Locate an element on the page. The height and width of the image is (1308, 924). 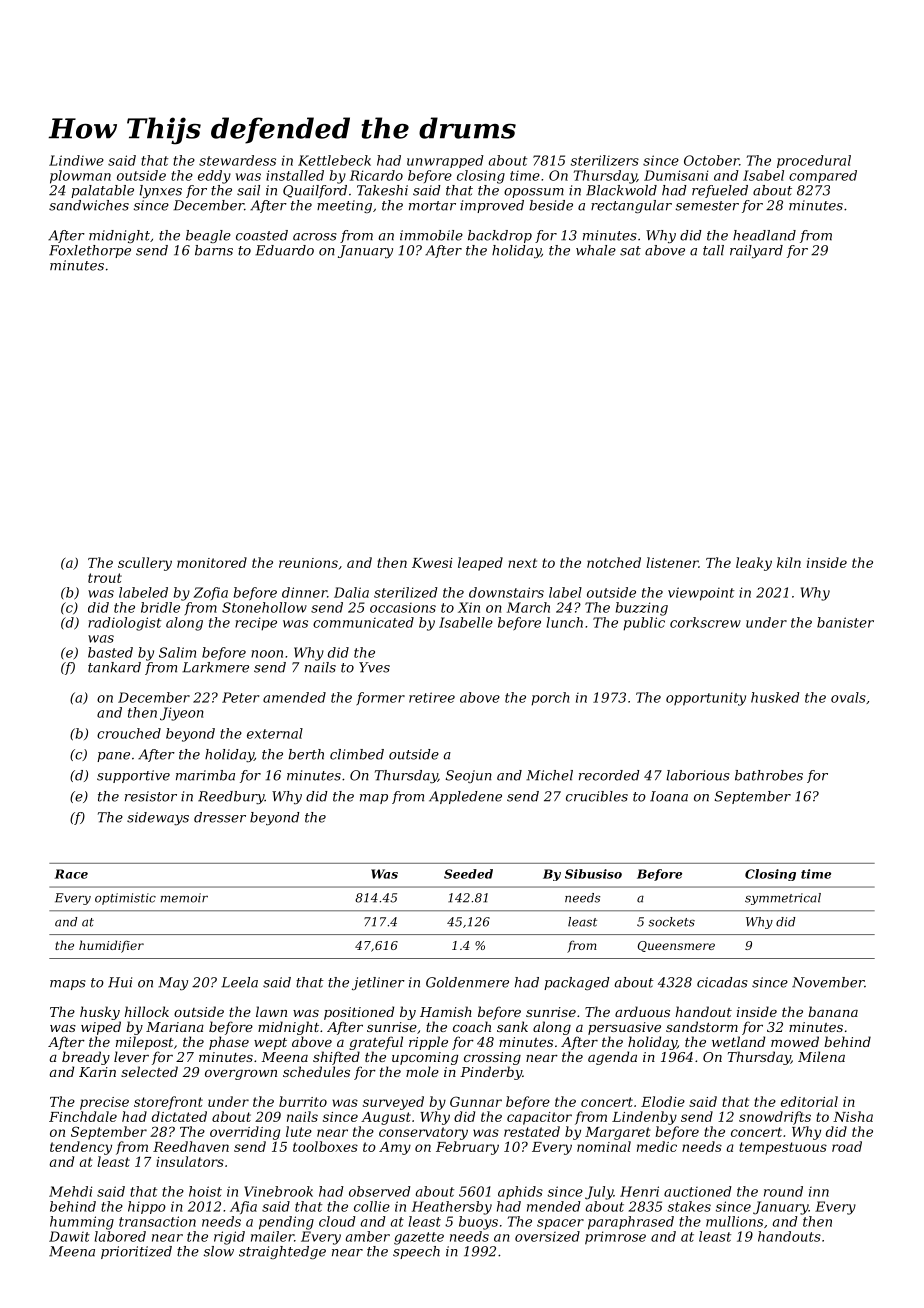
Goldenmere is located at coordinates (467, 982).
